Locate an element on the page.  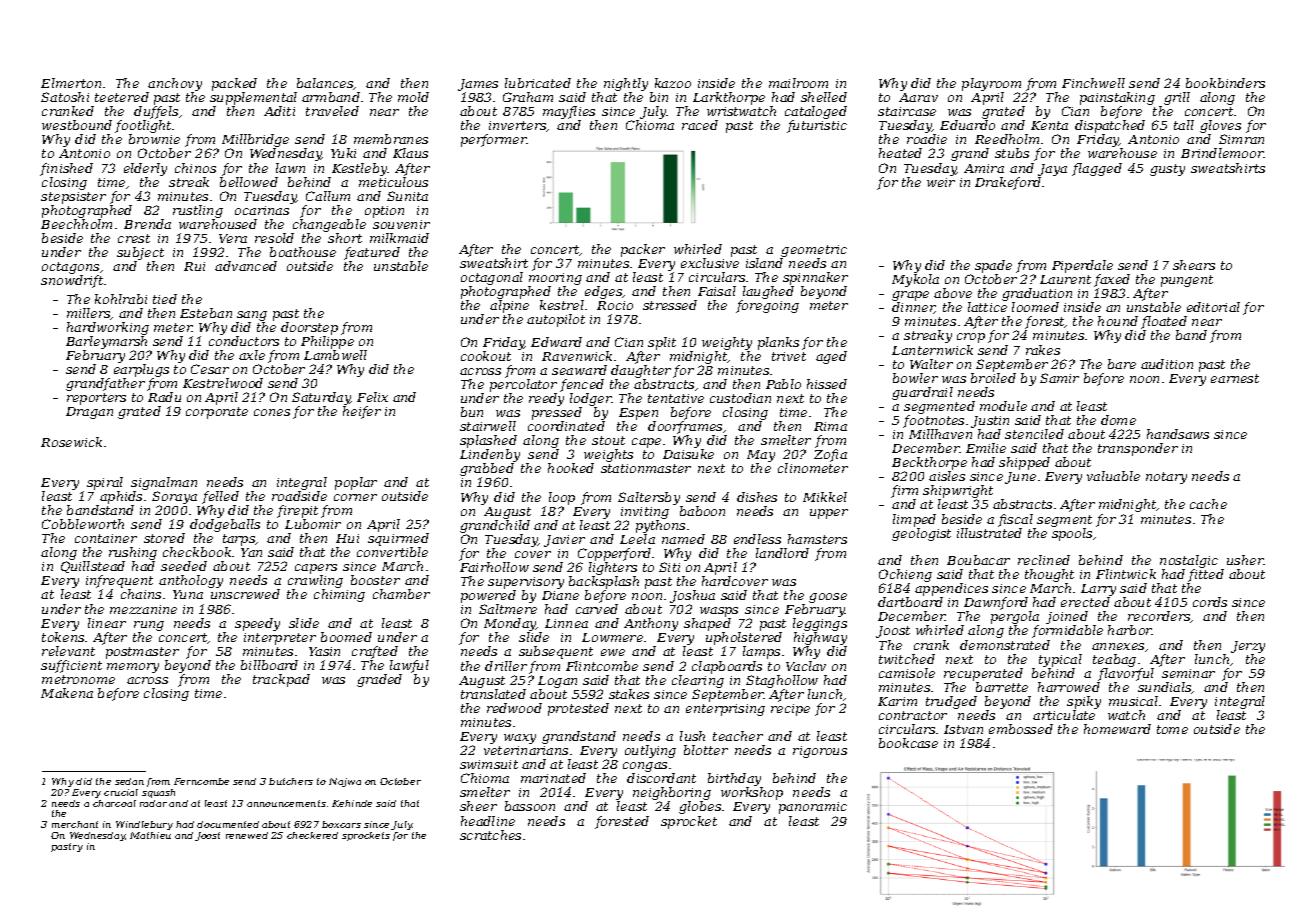
bookbinders is located at coordinates (1225, 83).
